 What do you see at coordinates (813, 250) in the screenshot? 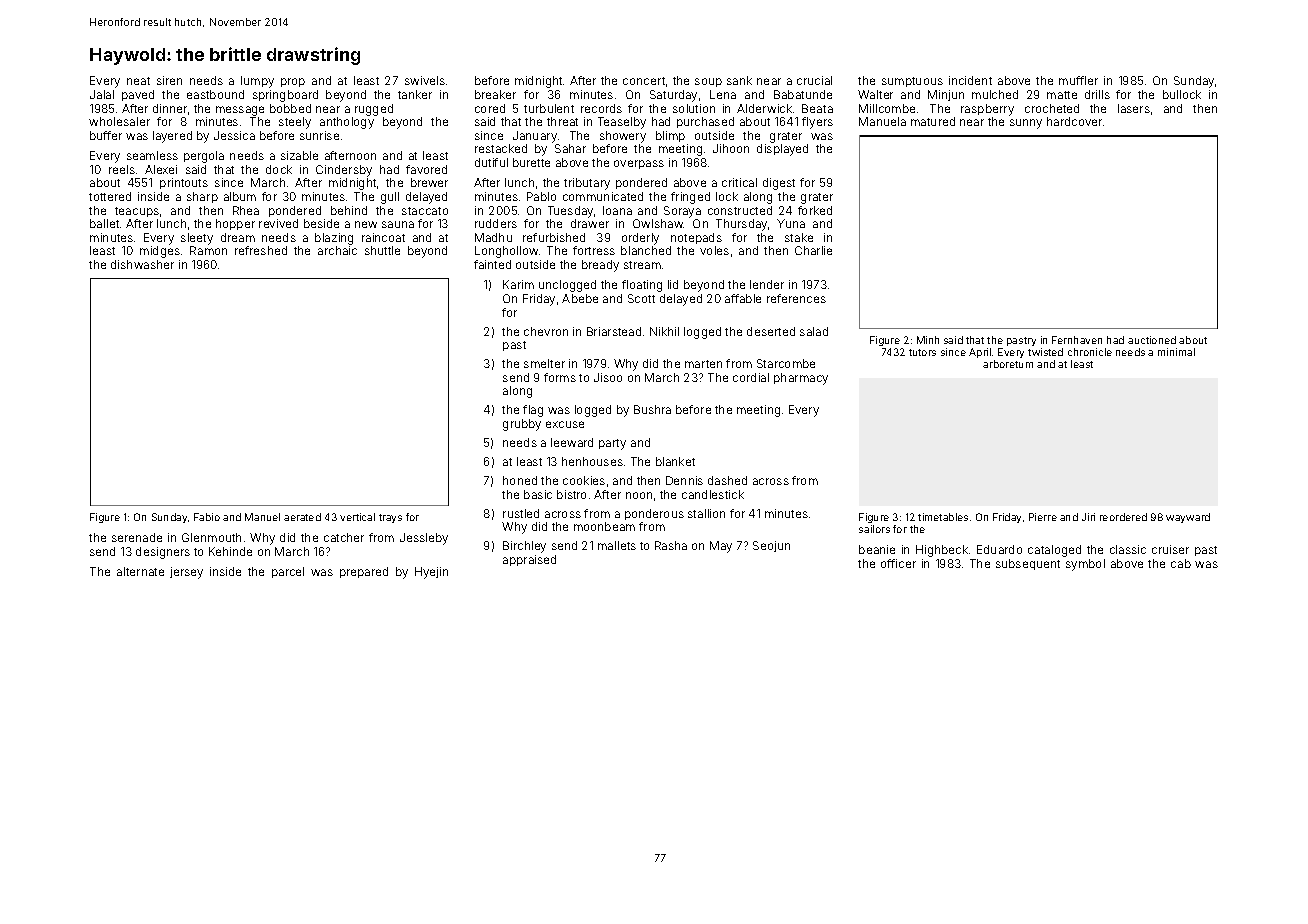
I see `Charlie` at bounding box center [813, 250].
